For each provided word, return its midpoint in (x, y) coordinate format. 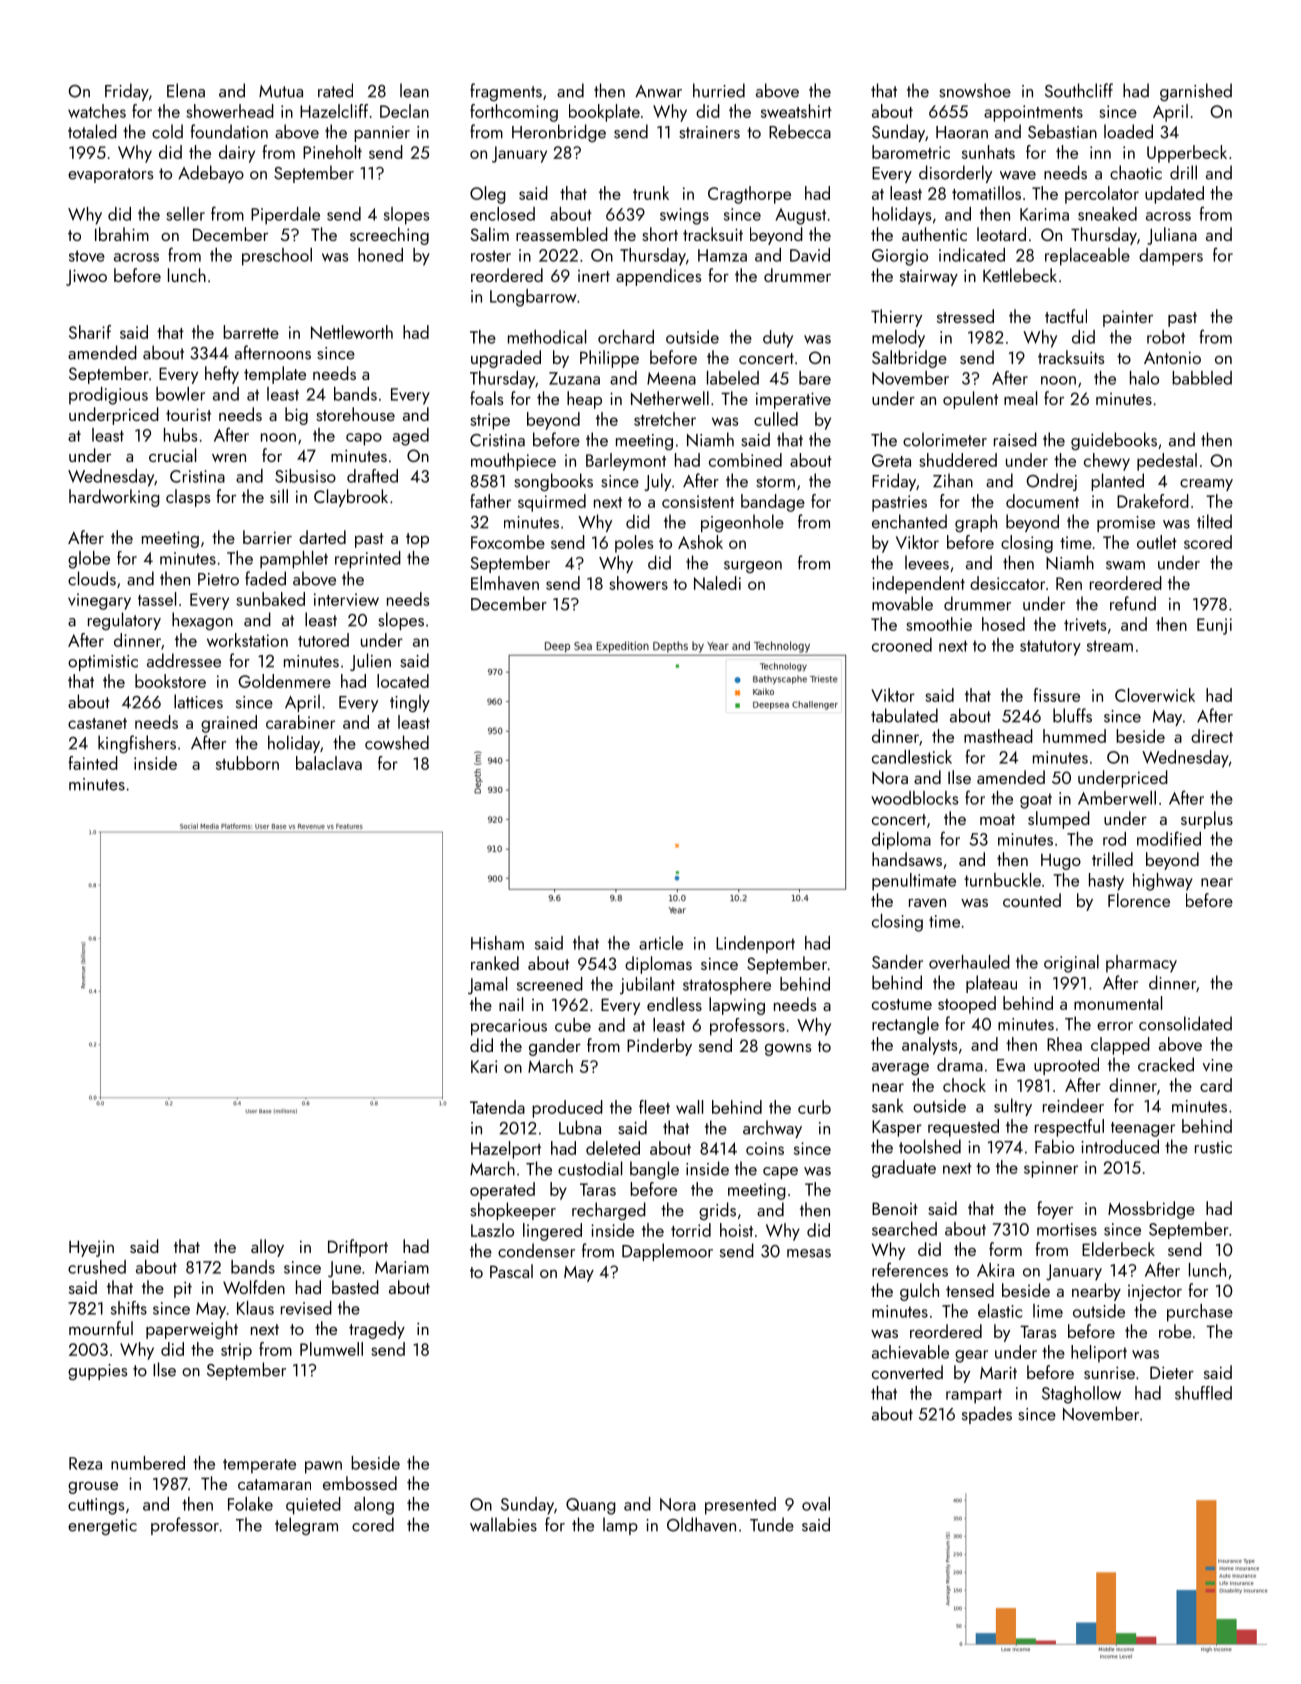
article (661, 943)
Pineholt (332, 152)
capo (364, 439)
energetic (102, 1527)
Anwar (658, 91)
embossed (360, 1483)
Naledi (717, 583)
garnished (1196, 92)
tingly (410, 703)
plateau (991, 984)
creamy (1206, 485)
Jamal (487, 986)
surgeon (753, 567)
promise (1126, 524)
